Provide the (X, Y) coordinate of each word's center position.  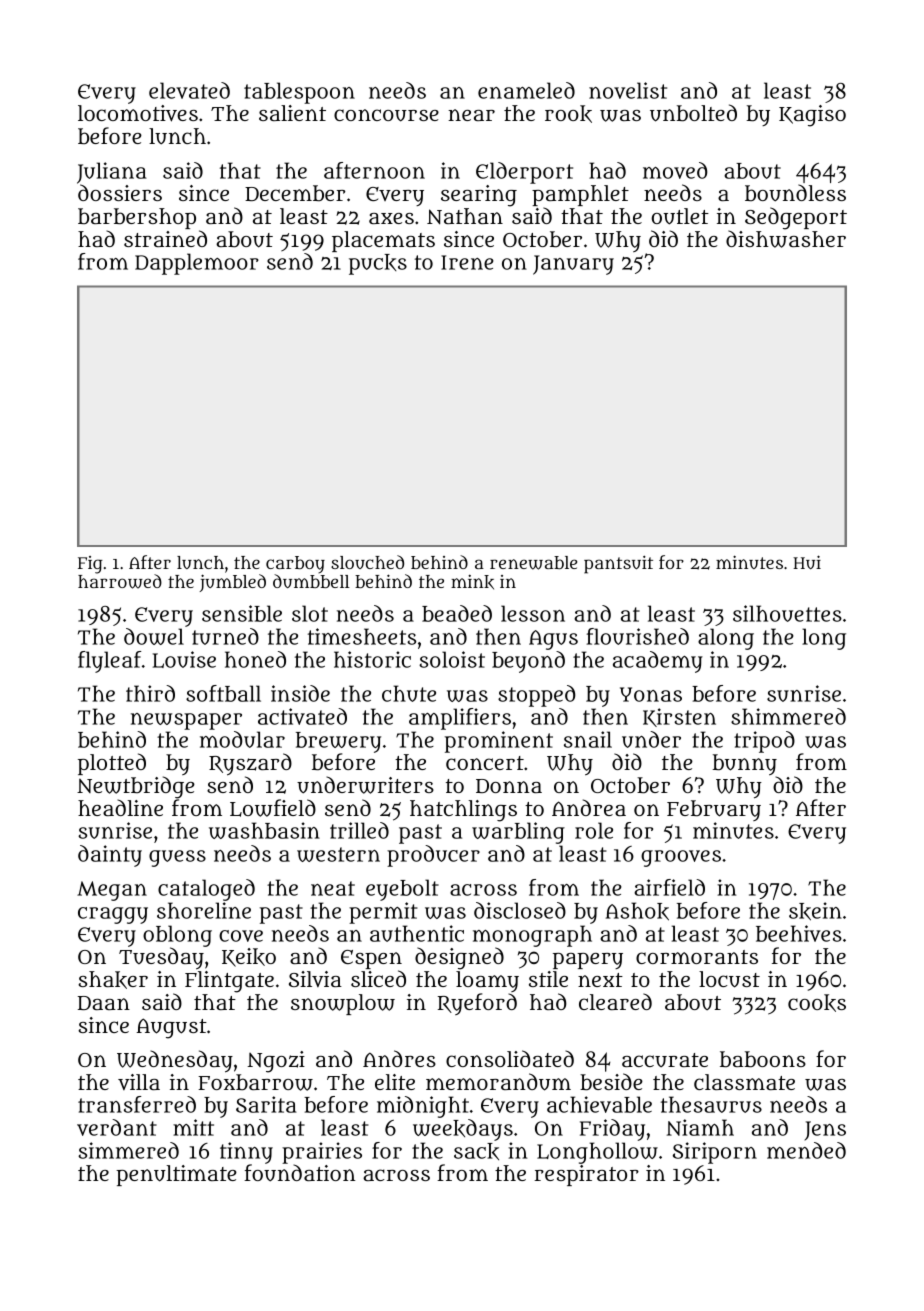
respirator (586, 1175)
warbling (518, 833)
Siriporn (715, 1153)
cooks (817, 1003)
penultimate (176, 1175)
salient (292, 113)
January (573, 265)
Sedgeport (796, 218)
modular (242, 739)
